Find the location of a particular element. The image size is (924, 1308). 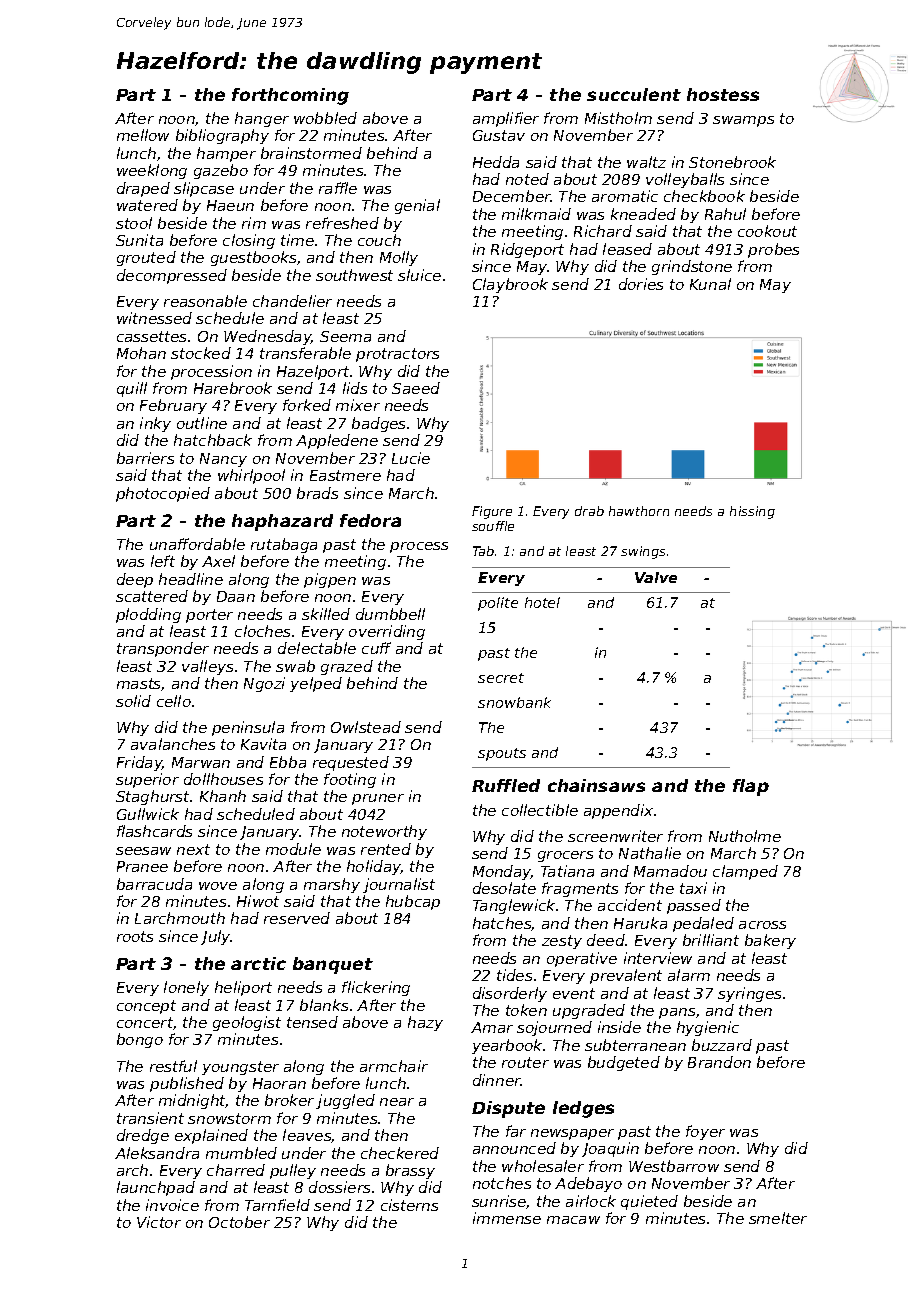

hostess is located at coordinates (723, 94).
